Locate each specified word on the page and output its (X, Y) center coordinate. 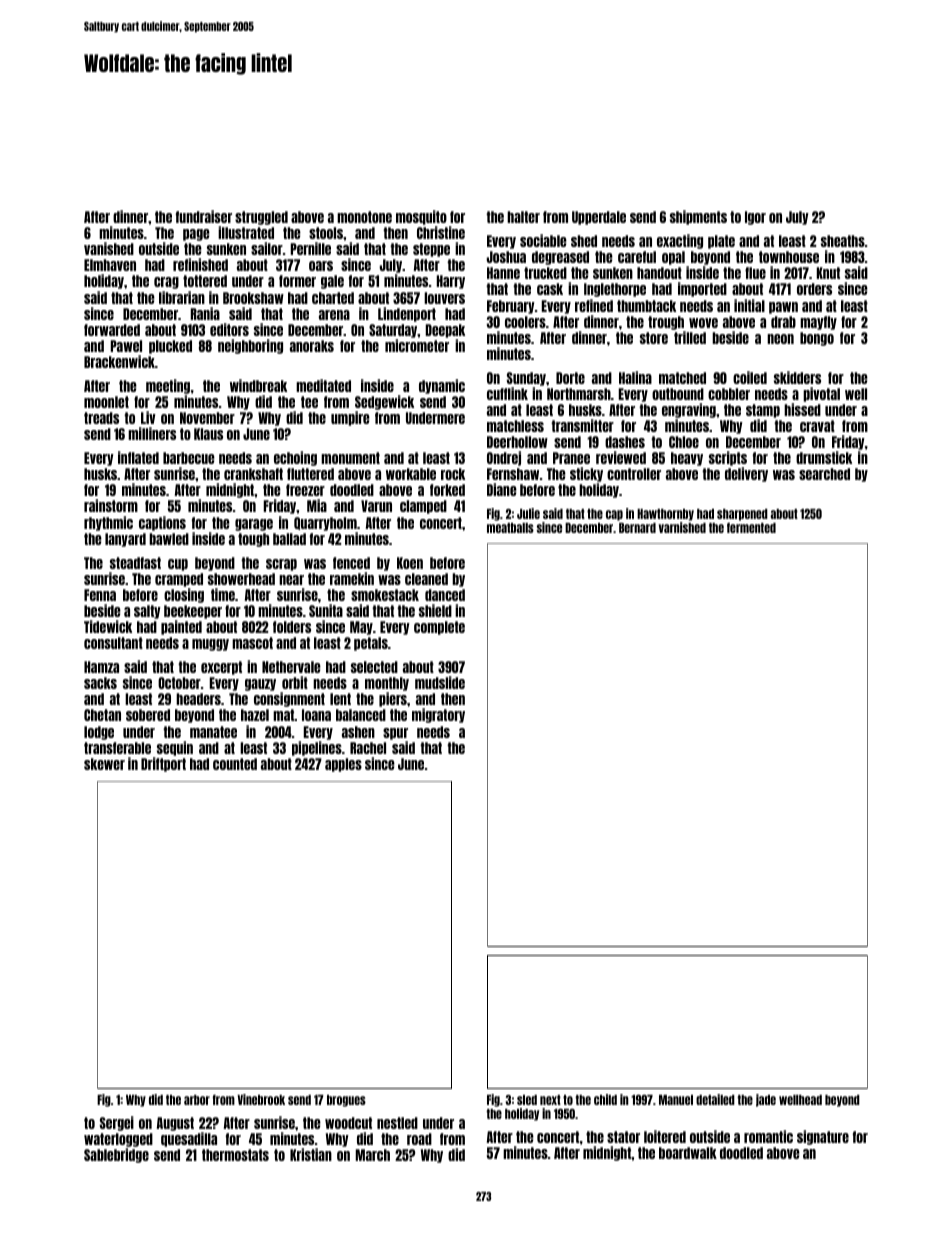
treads (101, 418)
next (550, 1100)
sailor (267, 248)
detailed (715, 1099)
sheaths (843, 241)
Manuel (676, 1100)
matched (682, 378)
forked (447, 490)
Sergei (117, 1123)
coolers (525, 322)
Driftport (163, 764)
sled (527, 1100)
